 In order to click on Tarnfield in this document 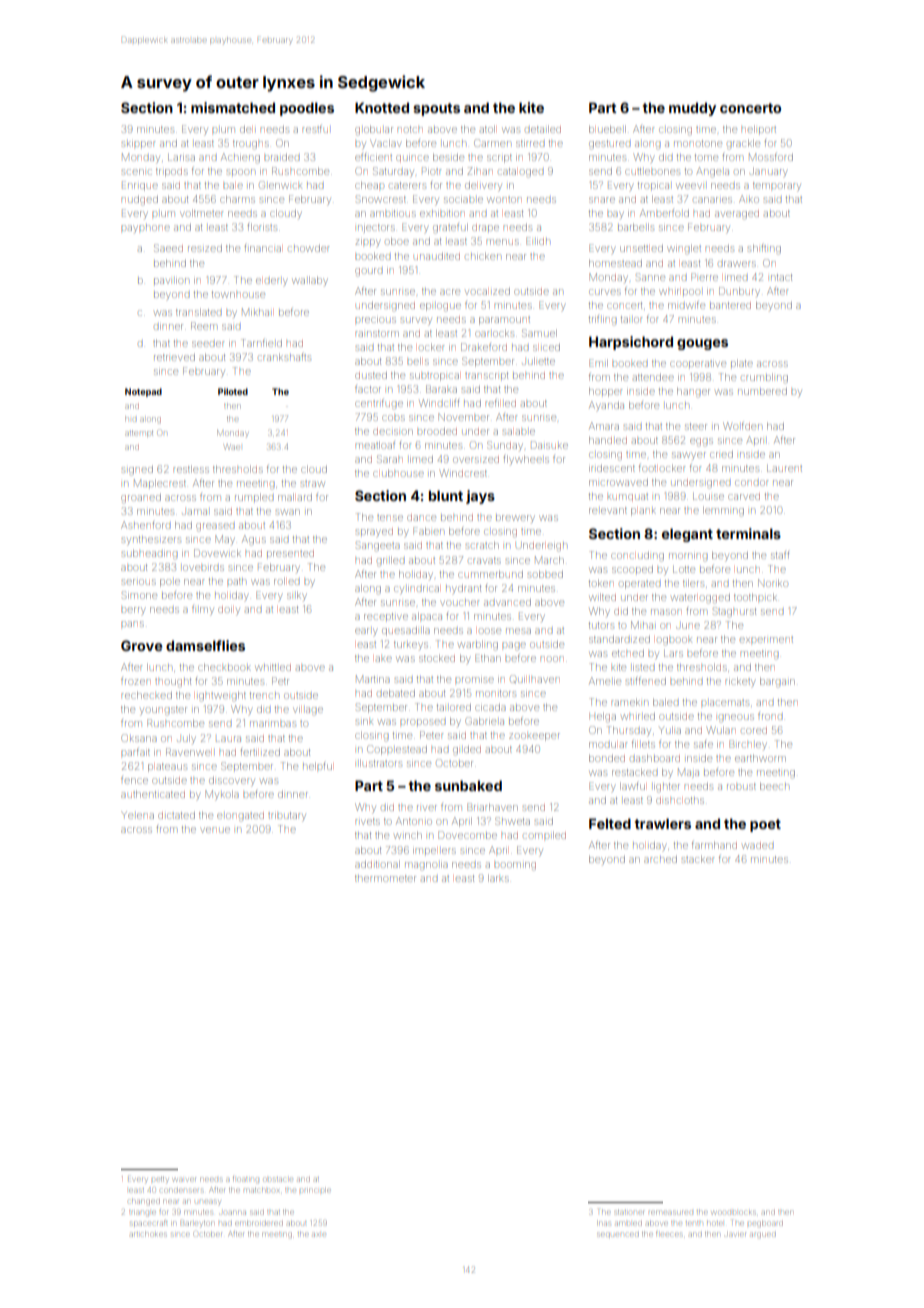, I will do `click(261, 343)`.
